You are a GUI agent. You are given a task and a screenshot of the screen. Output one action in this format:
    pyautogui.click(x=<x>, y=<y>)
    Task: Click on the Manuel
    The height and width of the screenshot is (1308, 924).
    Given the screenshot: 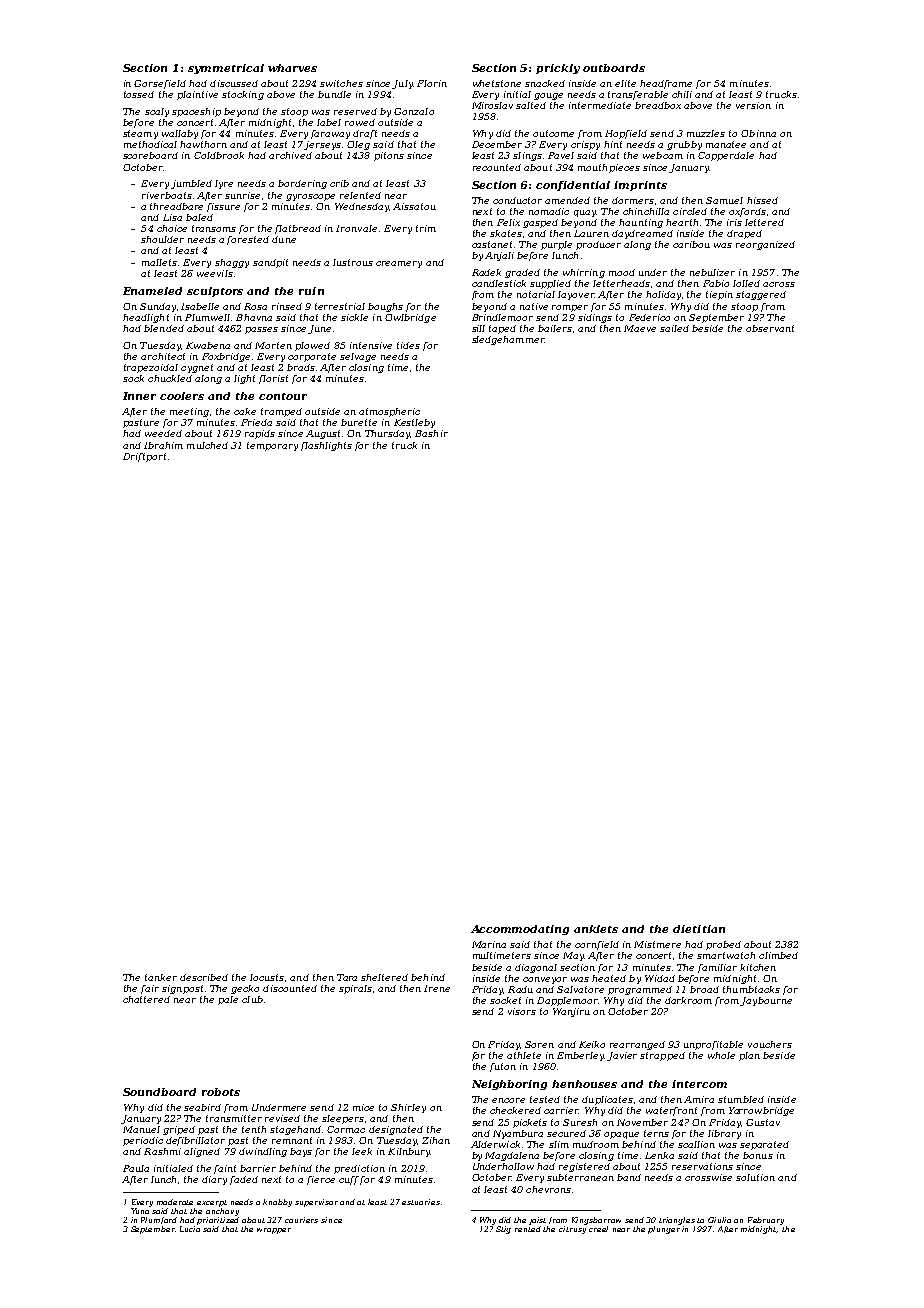 What is the action you would take?
    pyautogui.click(x=141, y=1129)
